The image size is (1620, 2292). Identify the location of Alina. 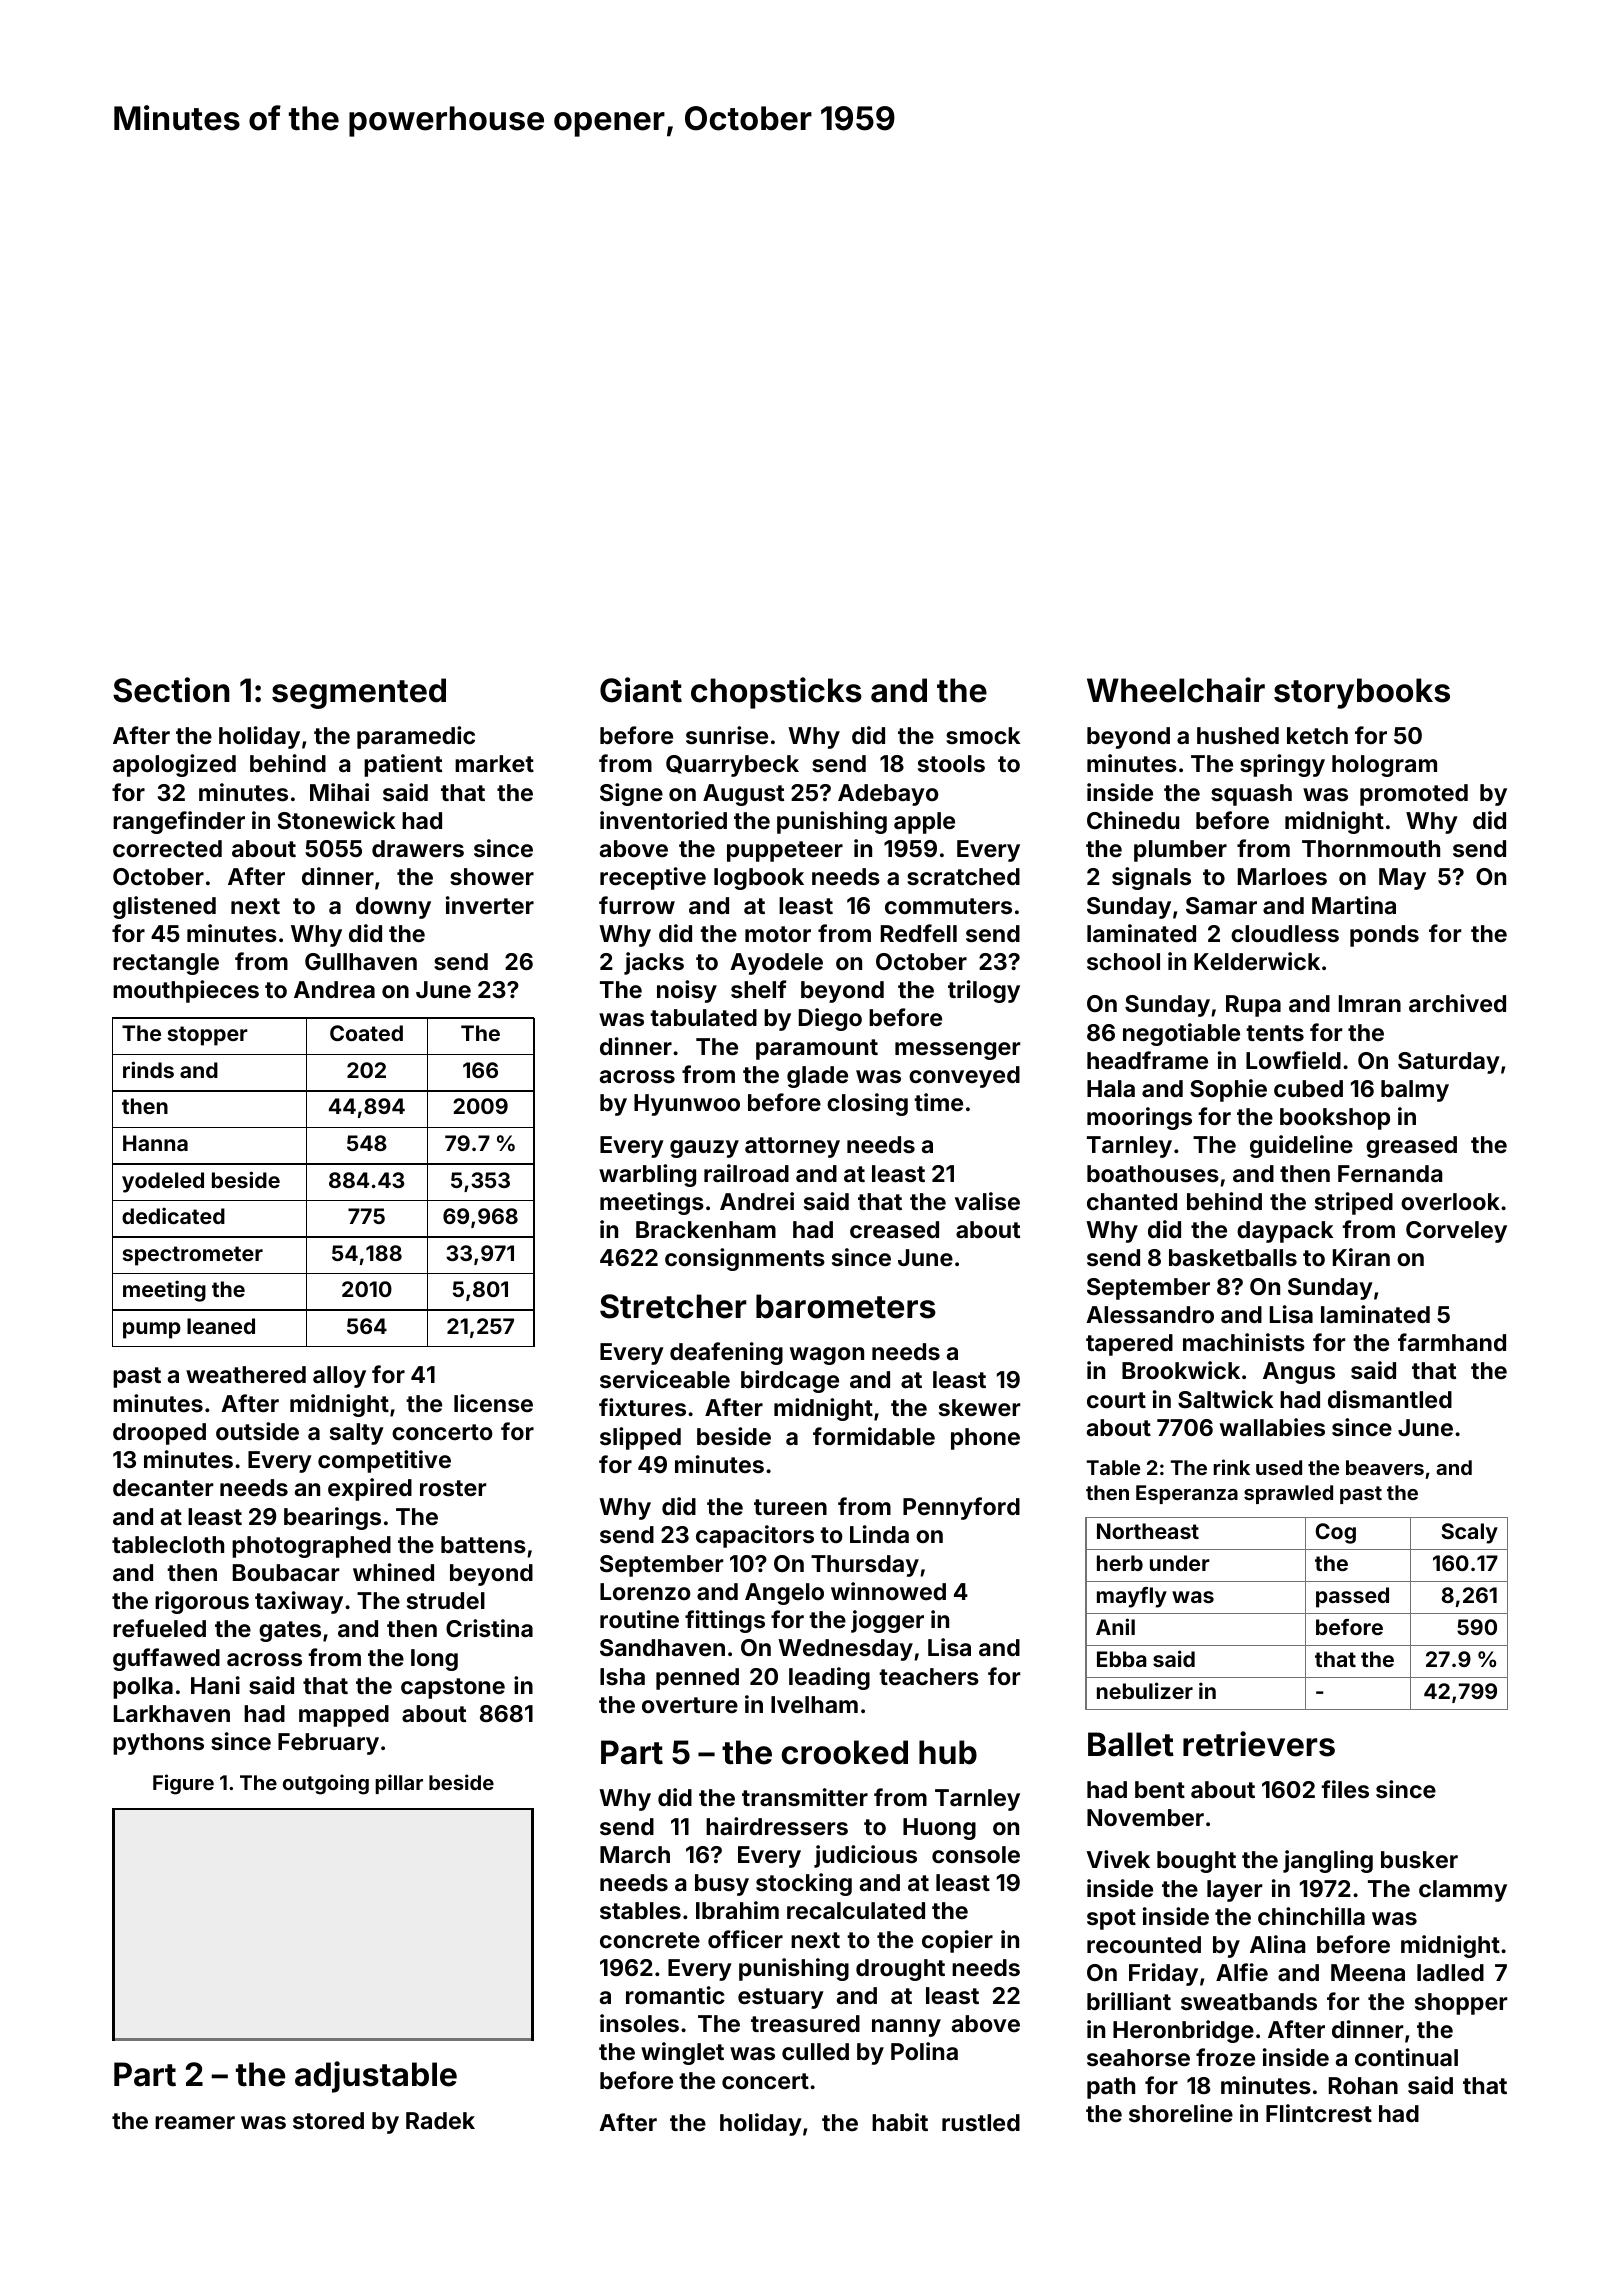
(1277, 1944).
